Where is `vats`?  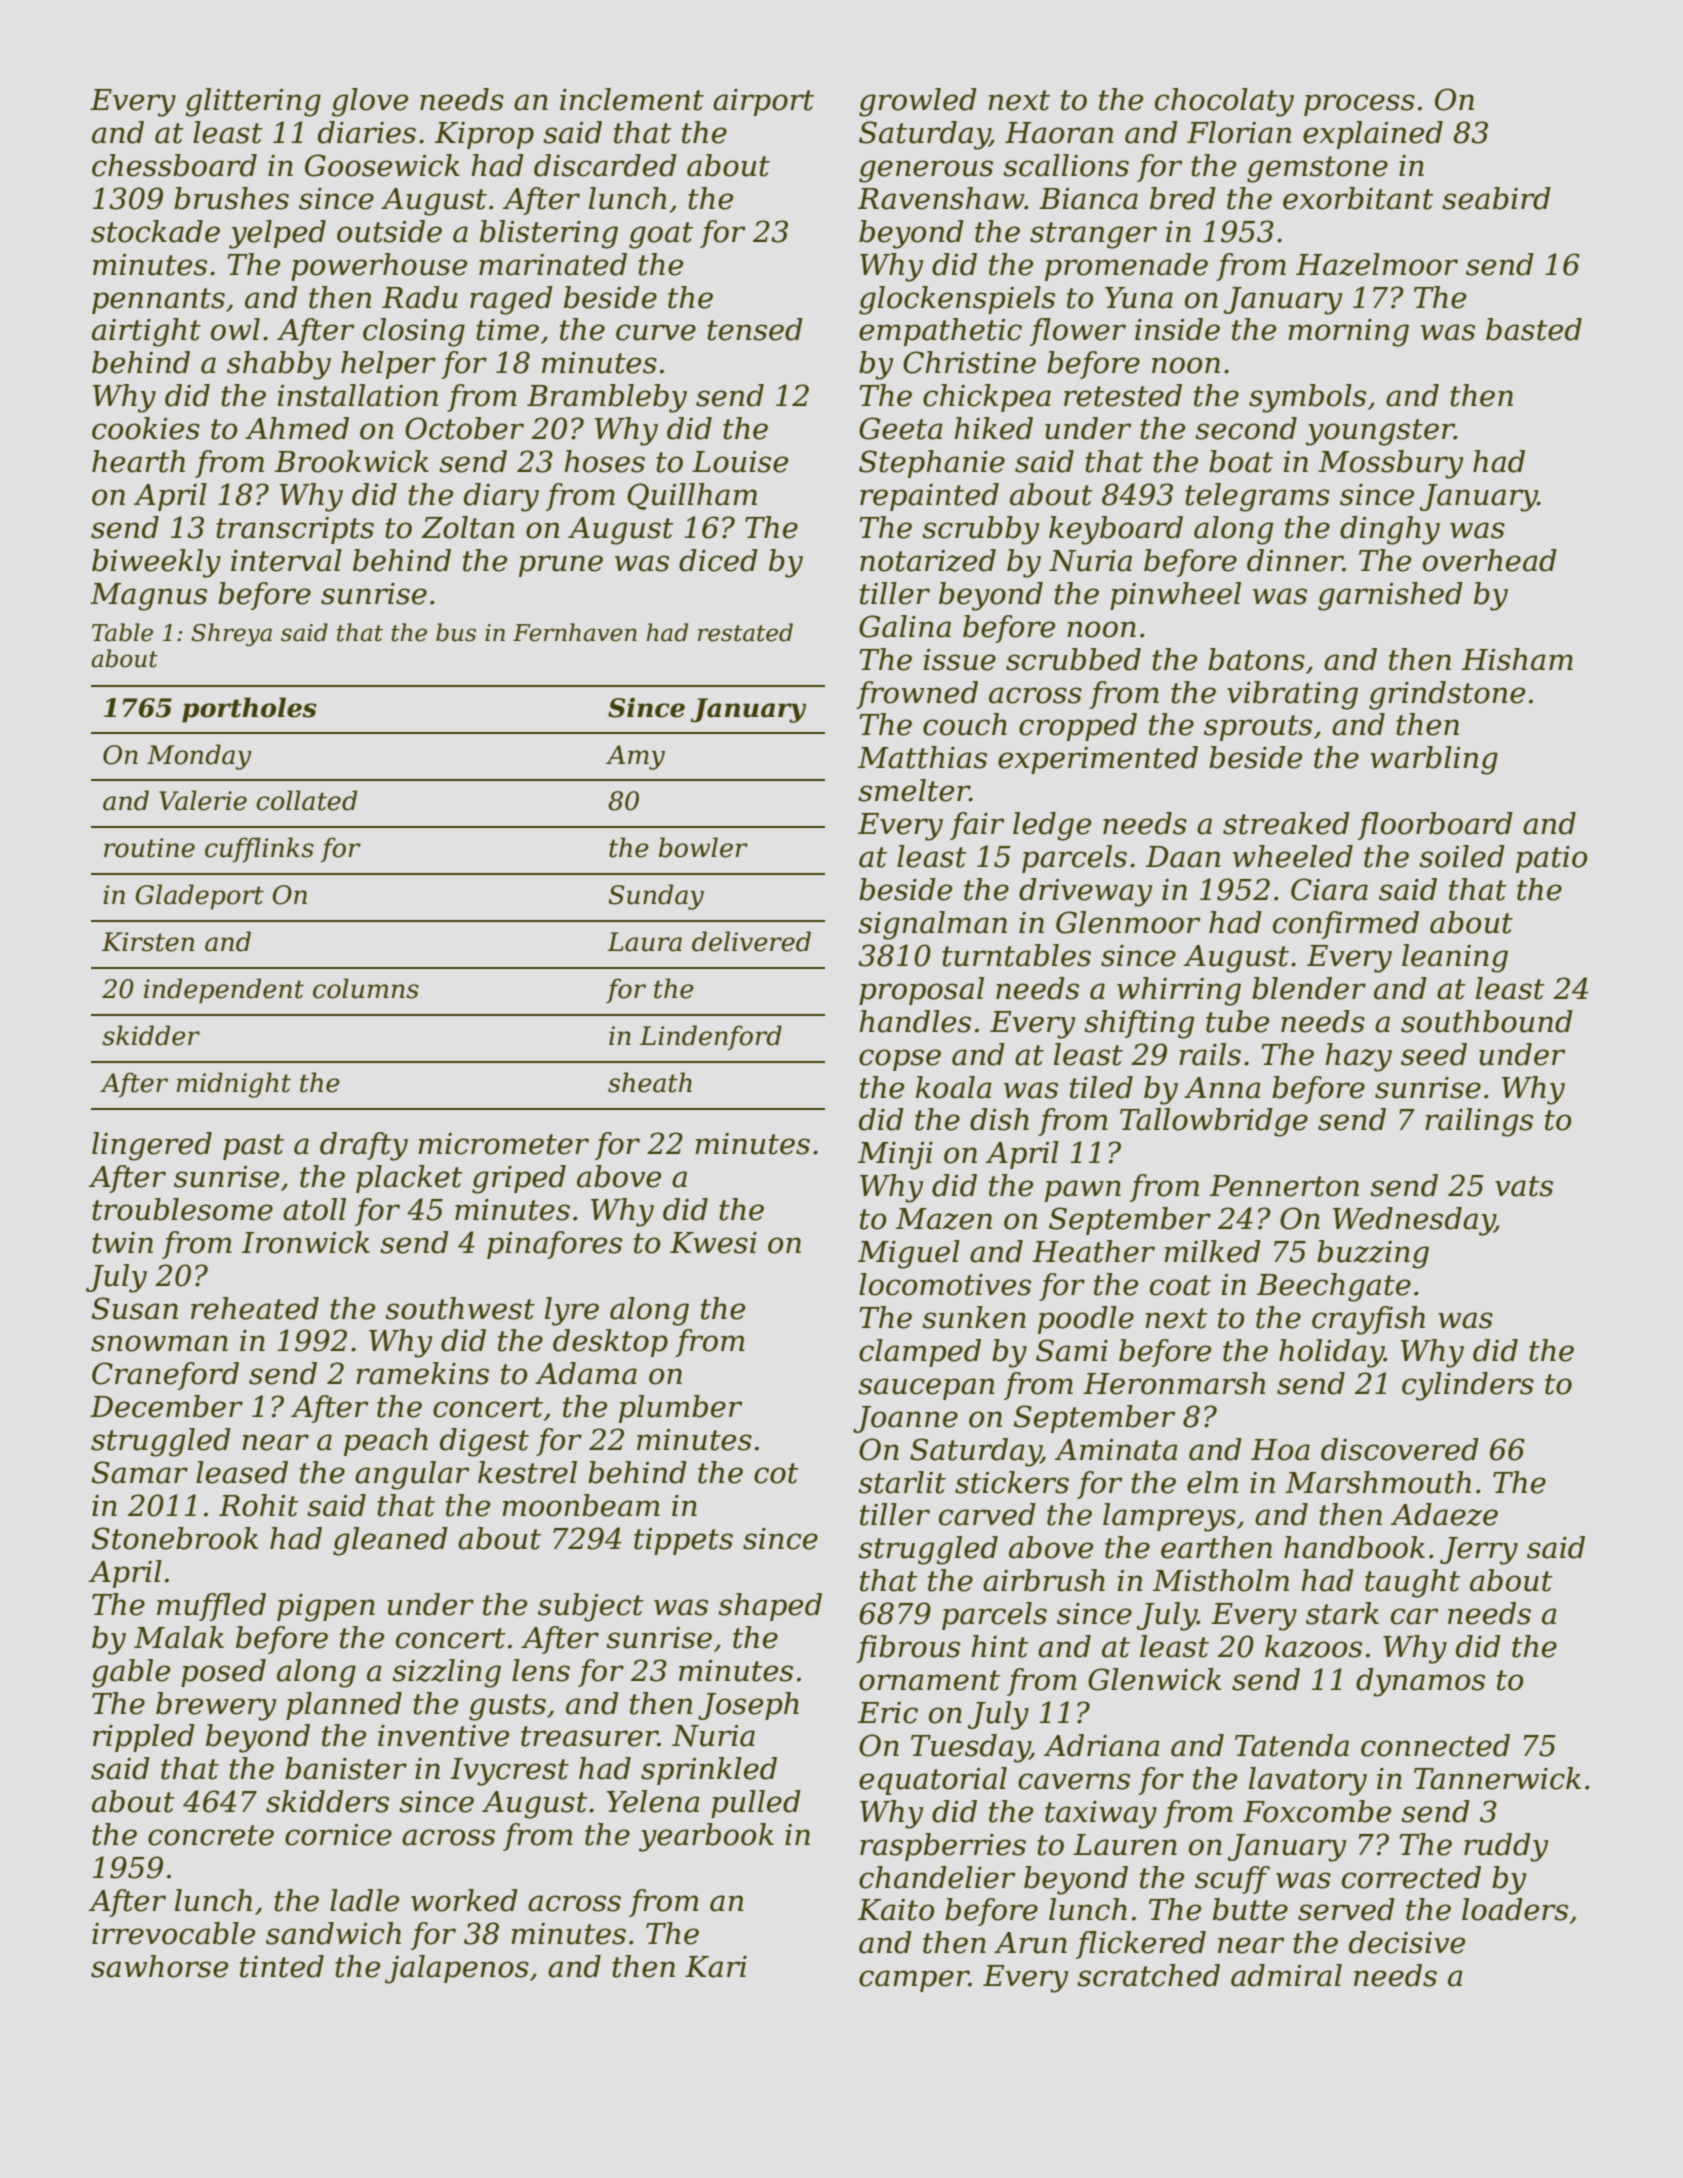
vats is located at coordinates (1524, 1186).
